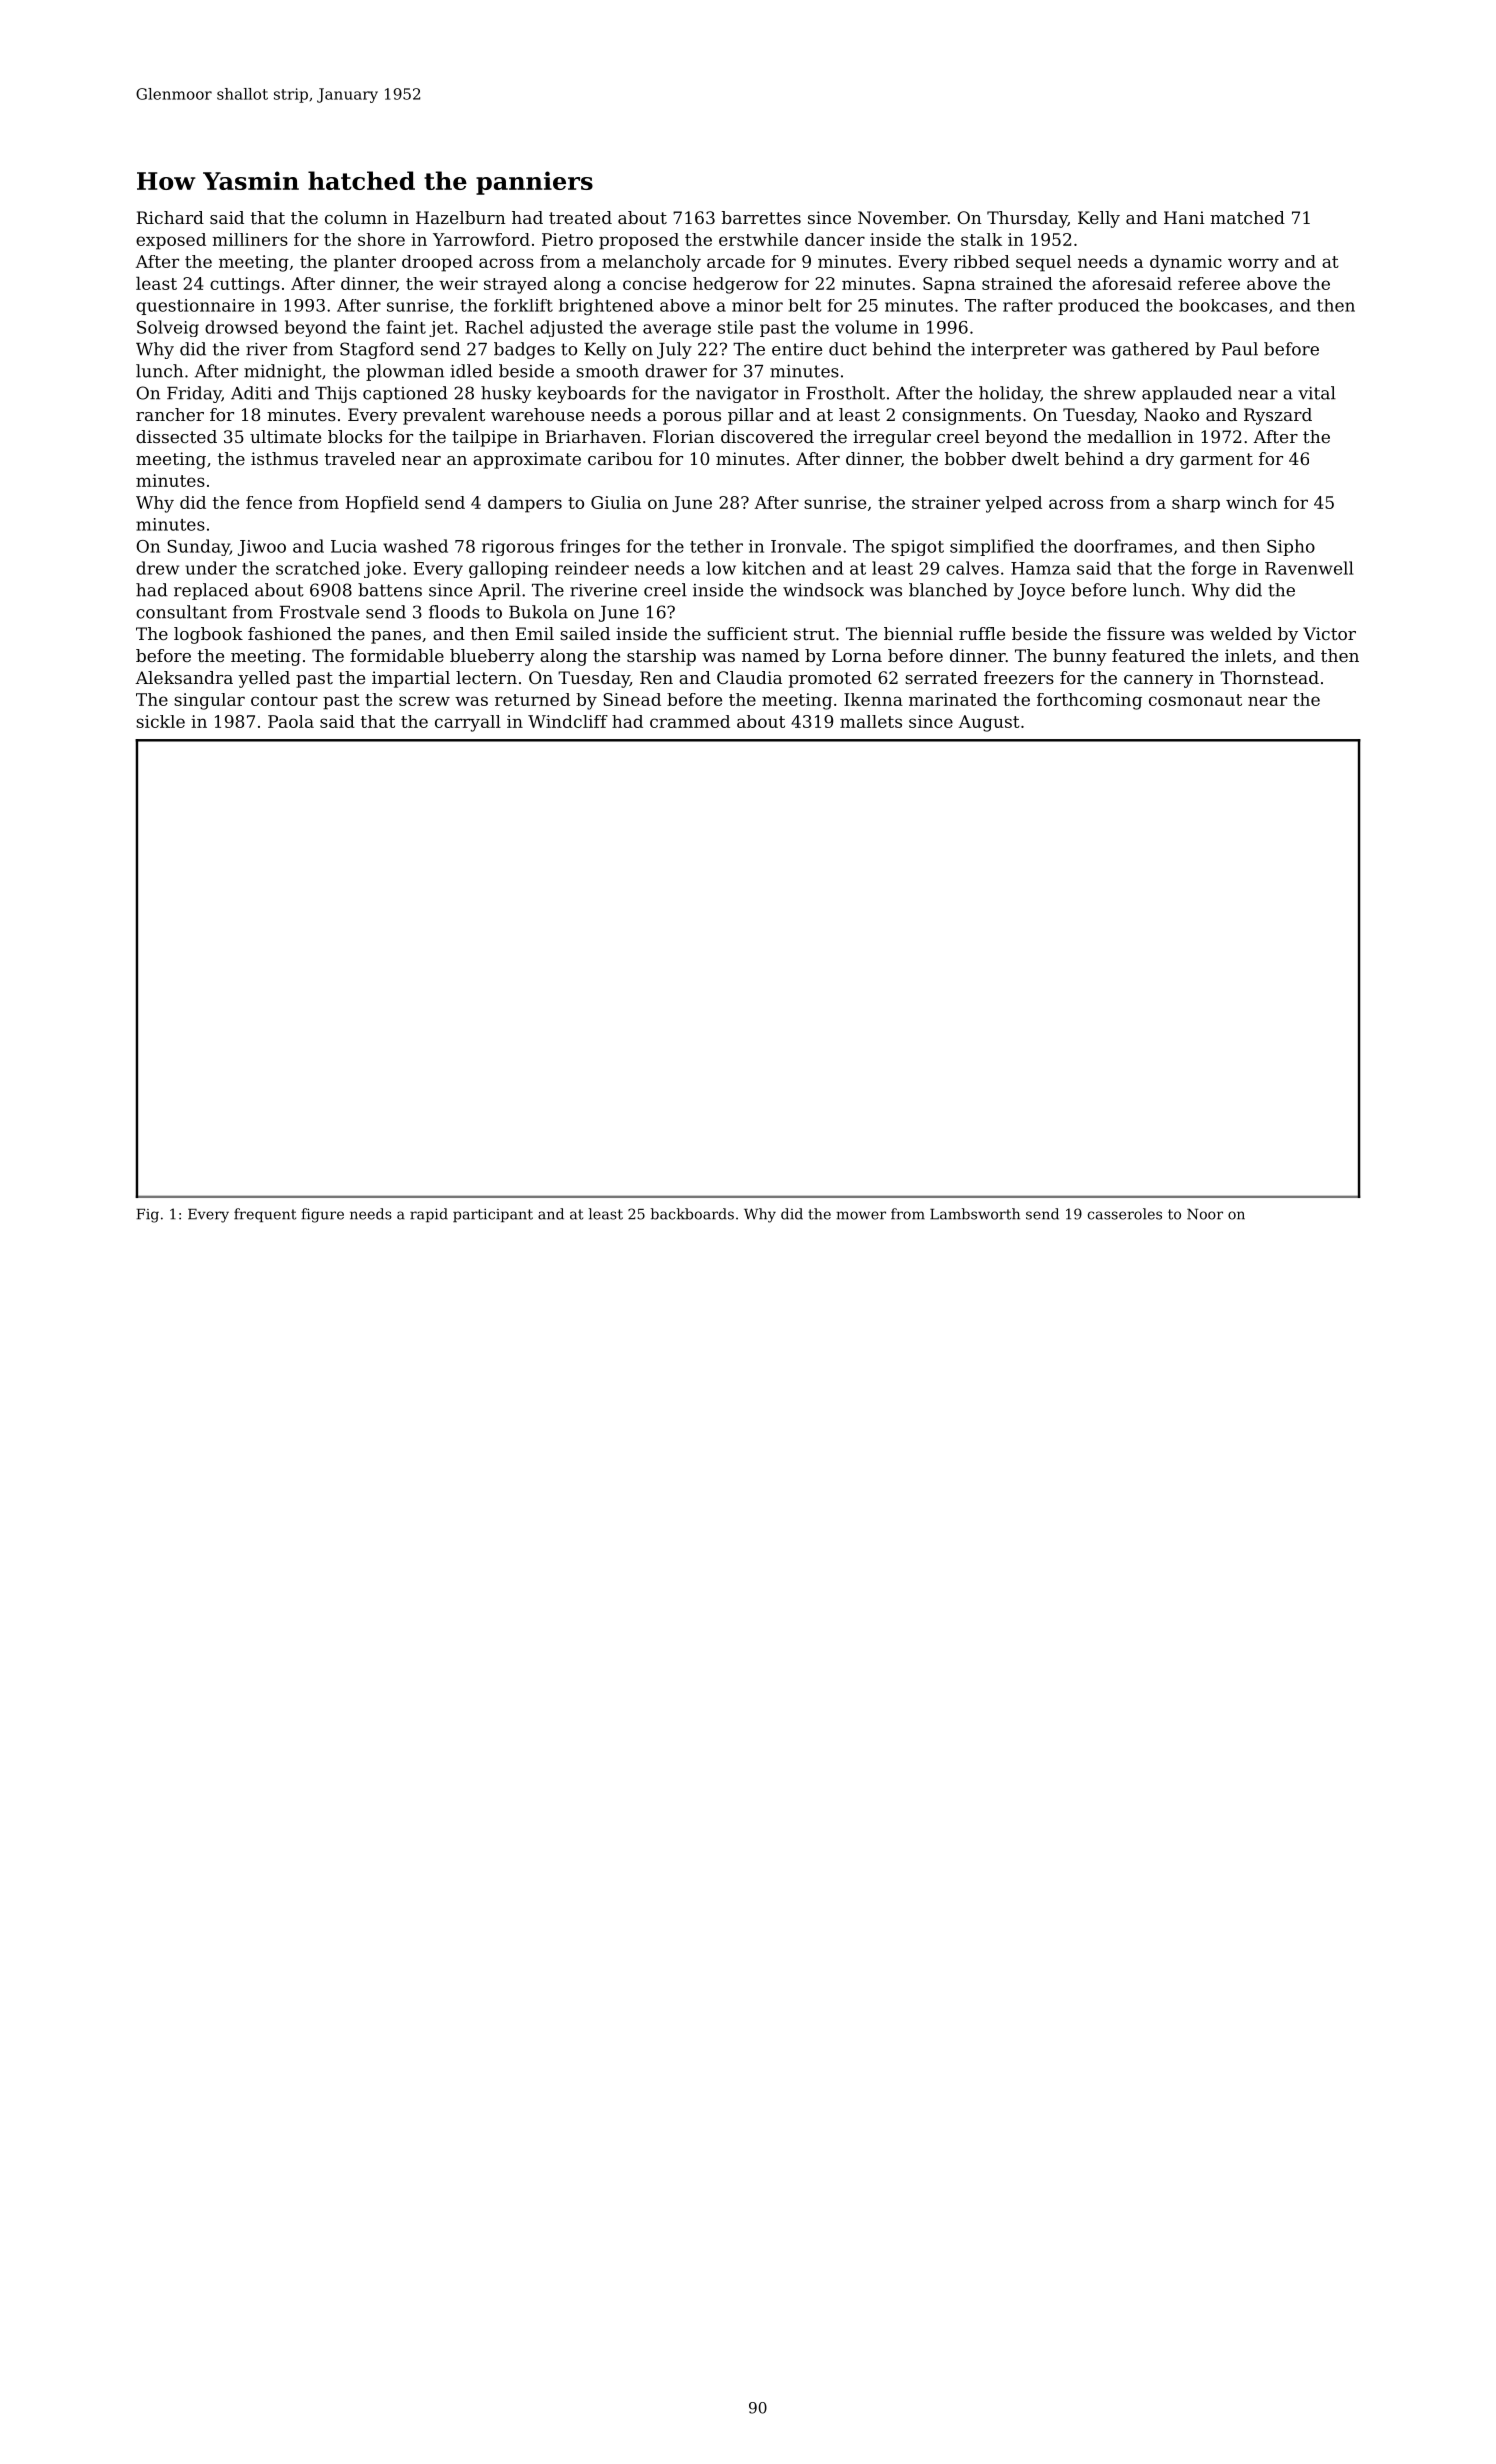  I want to click on casseroles, so click(1125, 1214).
